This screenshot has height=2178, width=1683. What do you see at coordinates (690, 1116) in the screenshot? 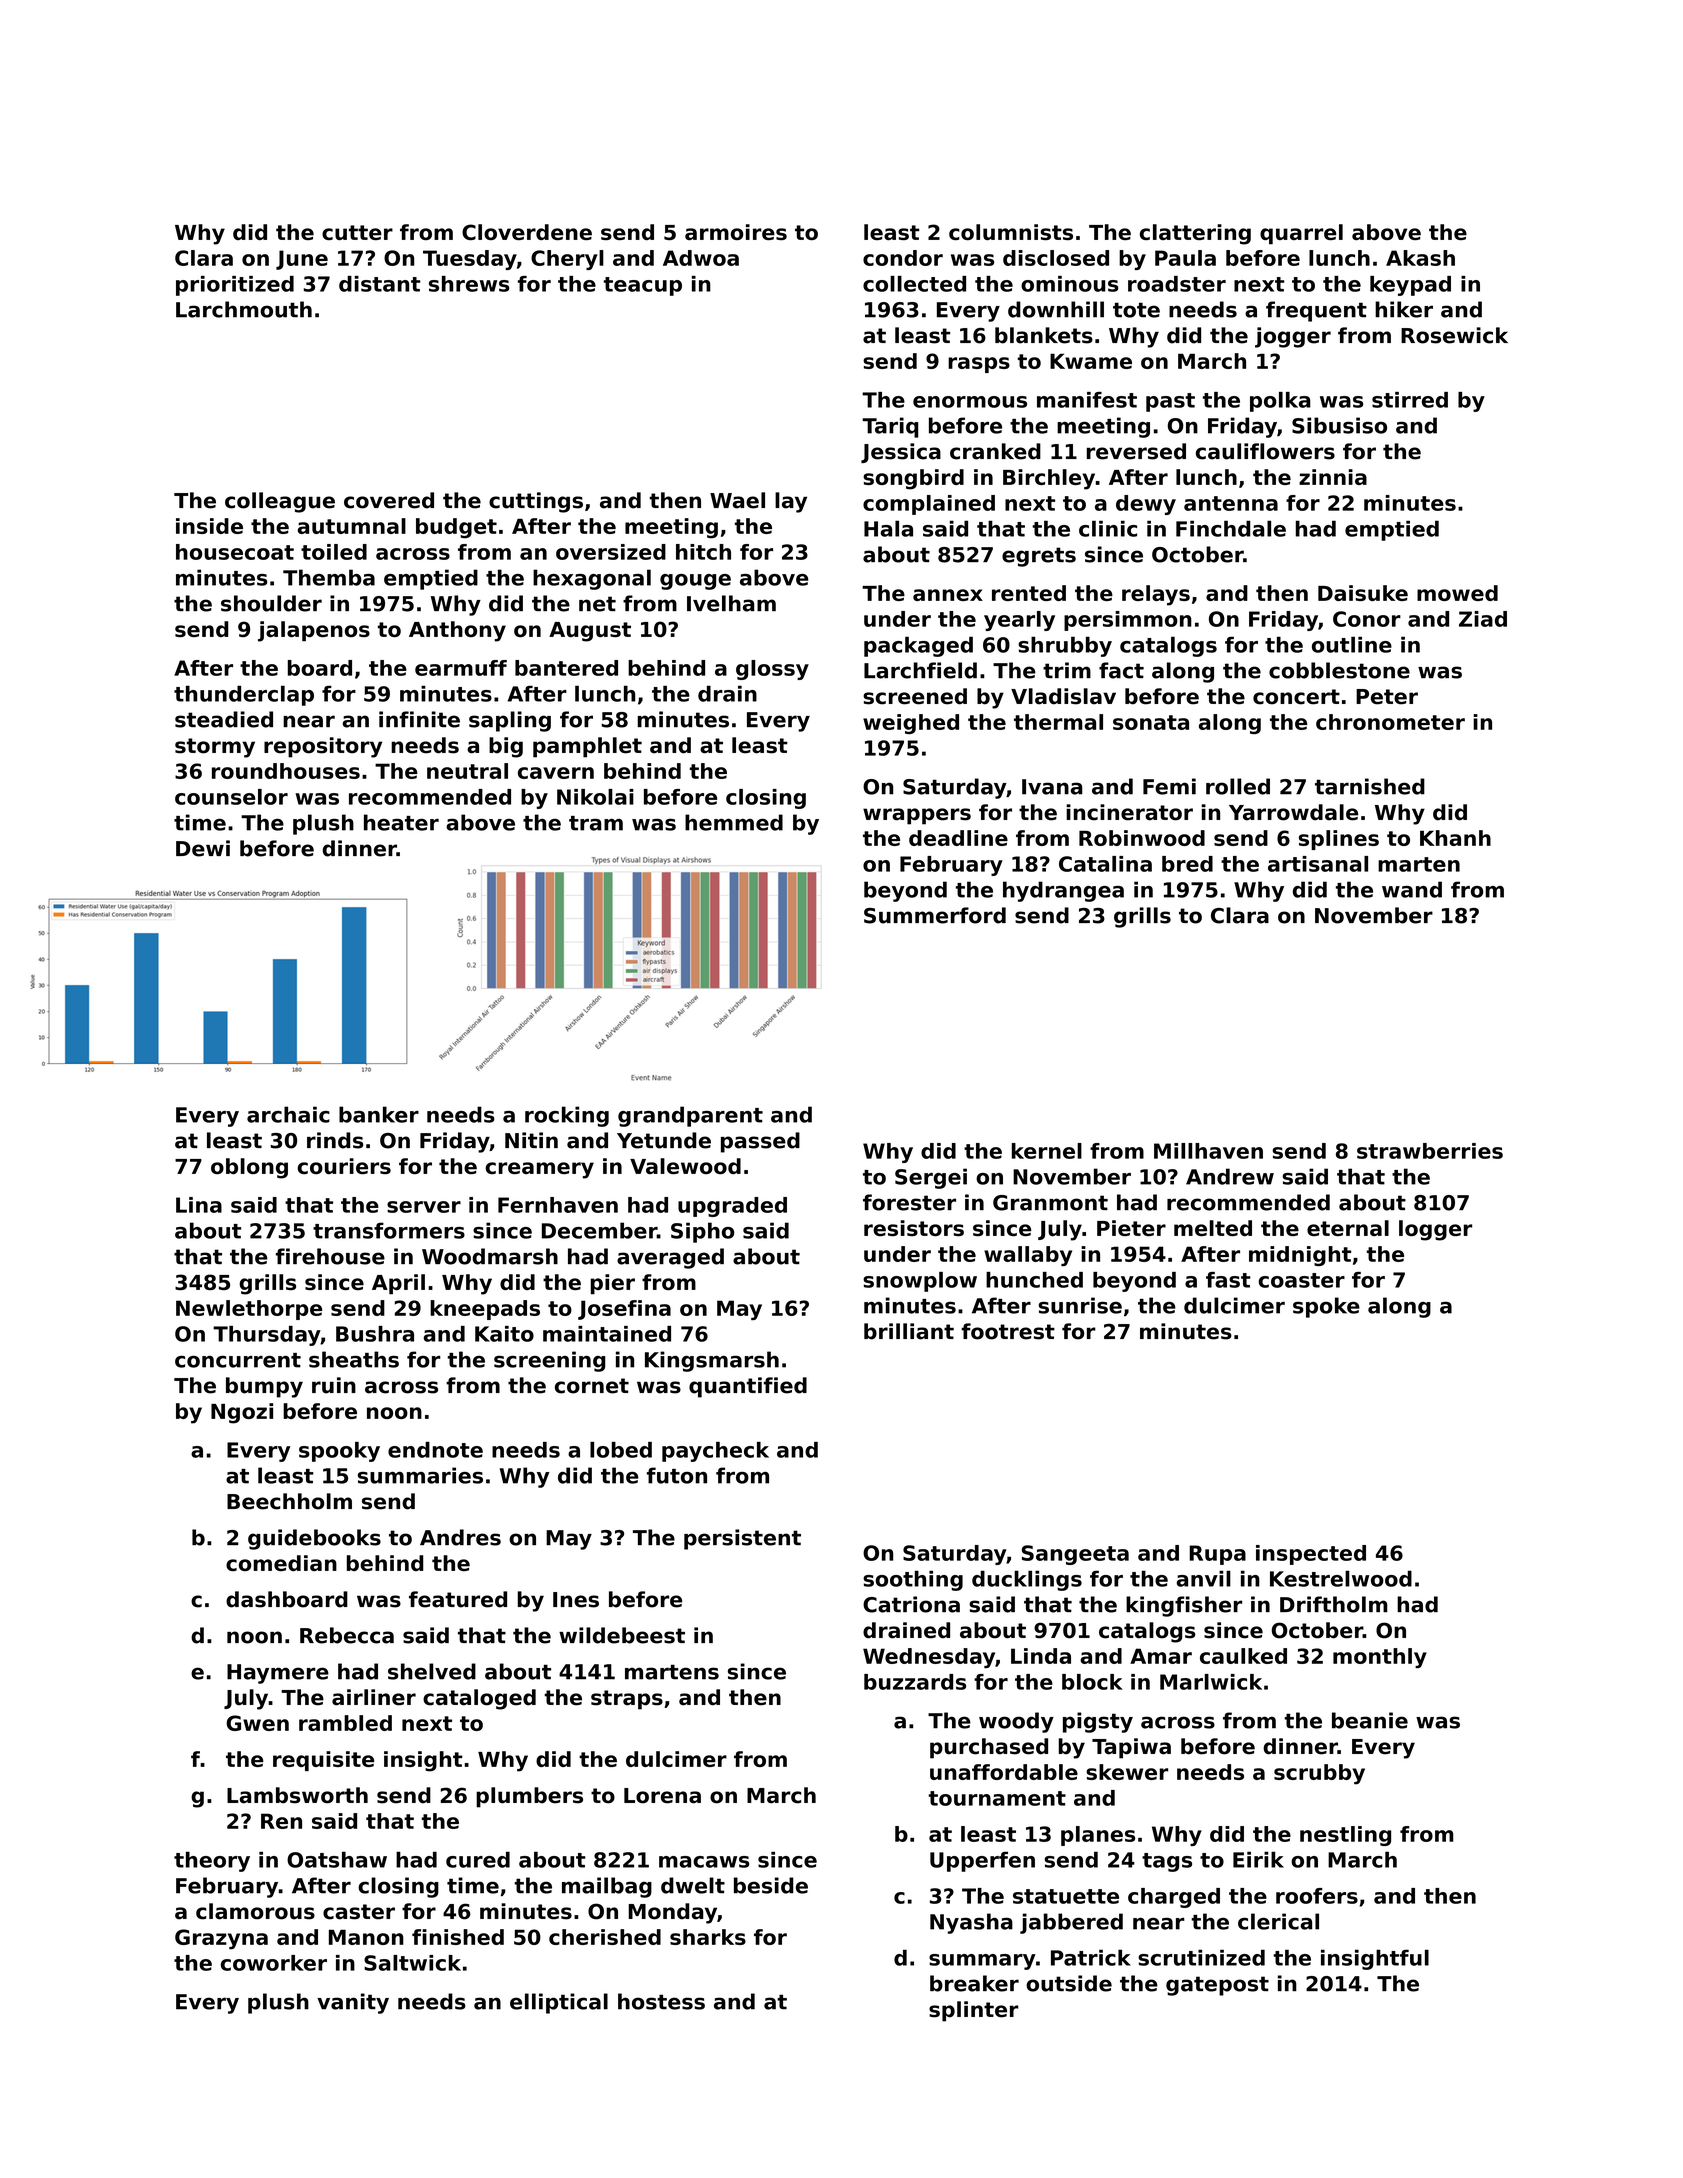
I see `grandparent` at bounding box center [690, 1116].
